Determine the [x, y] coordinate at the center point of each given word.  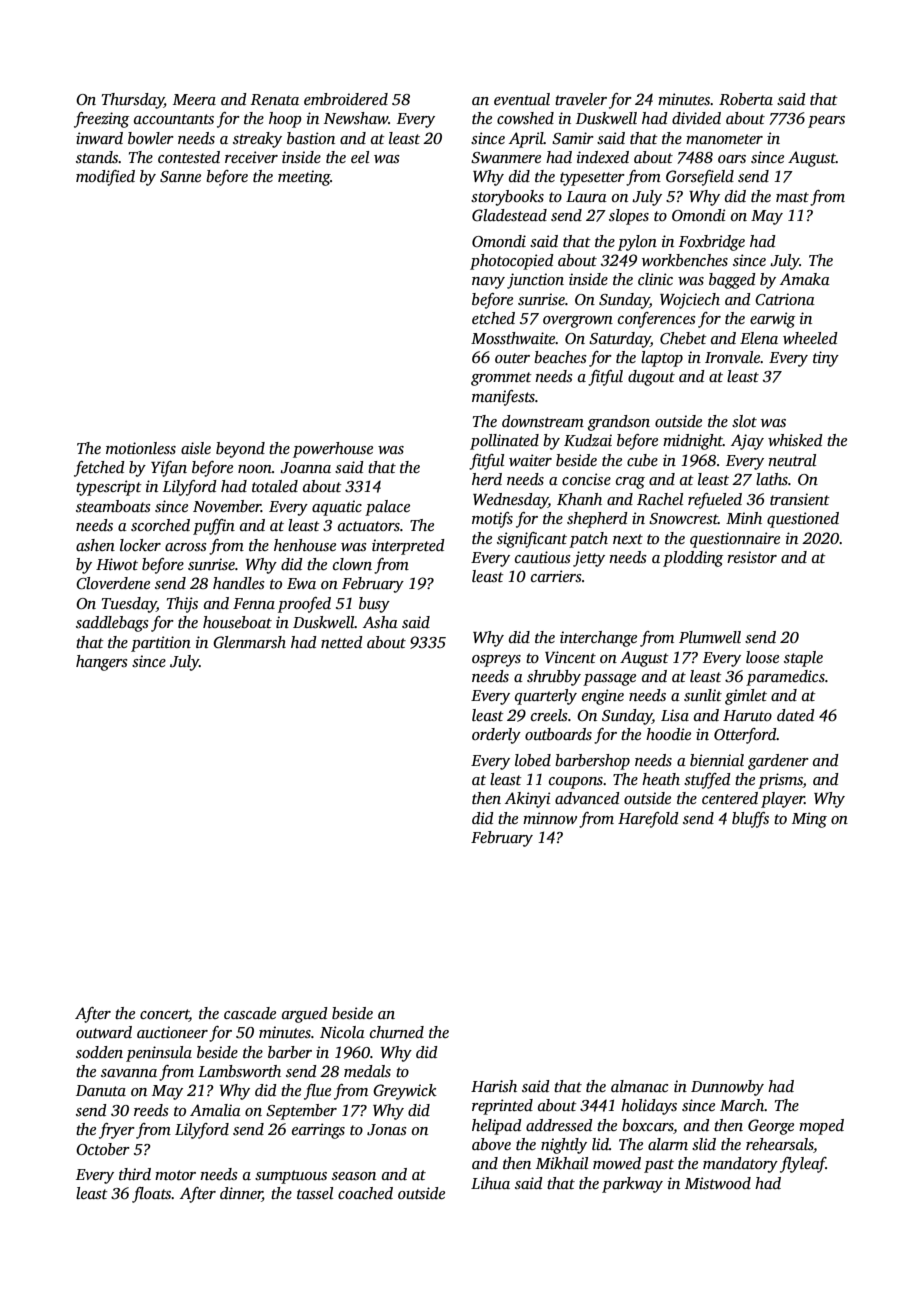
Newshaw [356, 118]
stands [97, 157]
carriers [556, 576]
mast [792, 197]
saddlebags [112, 624]
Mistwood [718, 1183]
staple [803, 659]
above [491, 1144]
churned [397, 1032]
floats [152, 1195]
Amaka [805, 279]
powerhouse [333, 450]
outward [104, 1032]
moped [821, 1127]
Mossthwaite [513, 338]
